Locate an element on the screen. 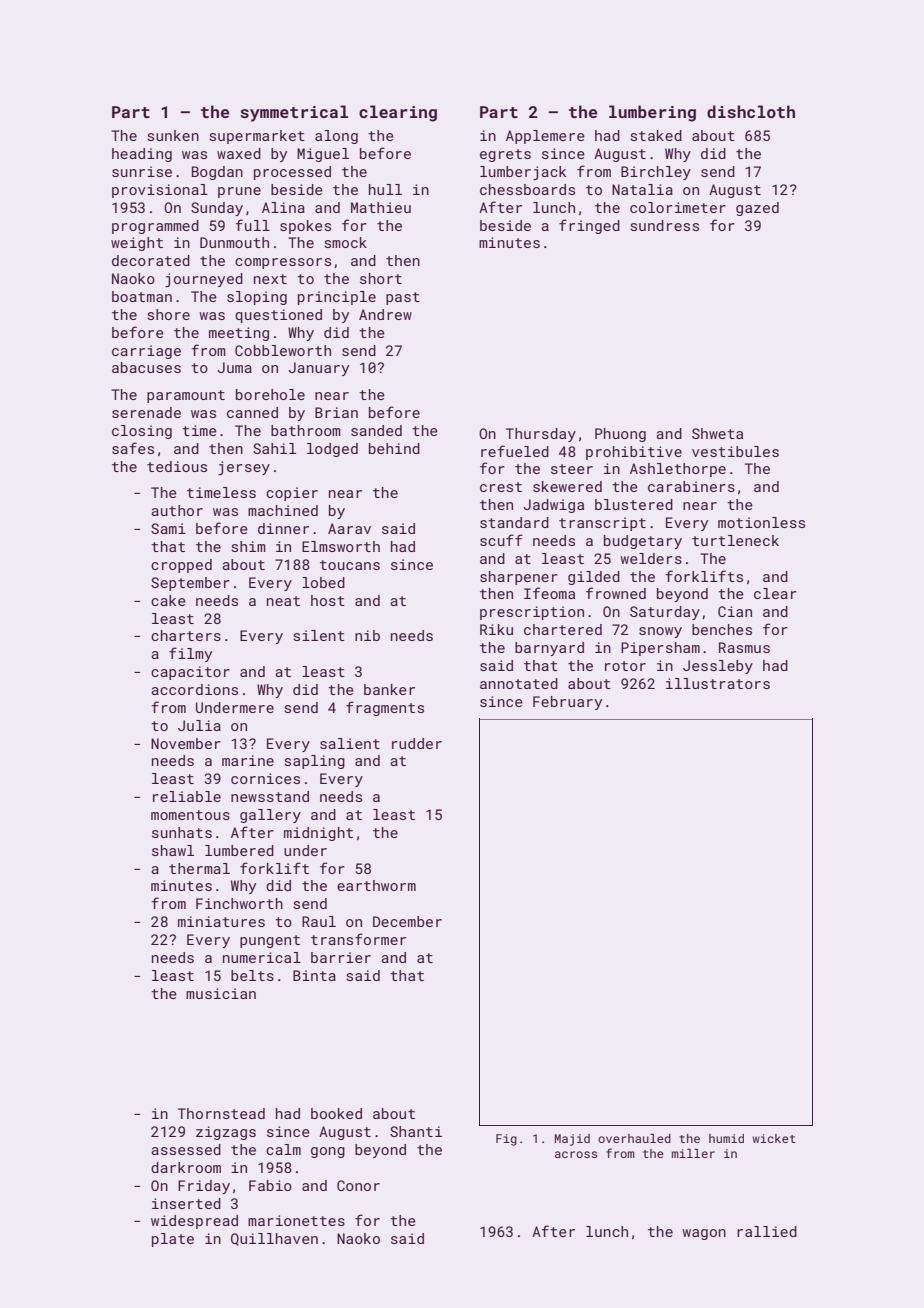 The width and height of the screenshot is (924, 1308). symmetrical is located at coordinates (294, 113).
